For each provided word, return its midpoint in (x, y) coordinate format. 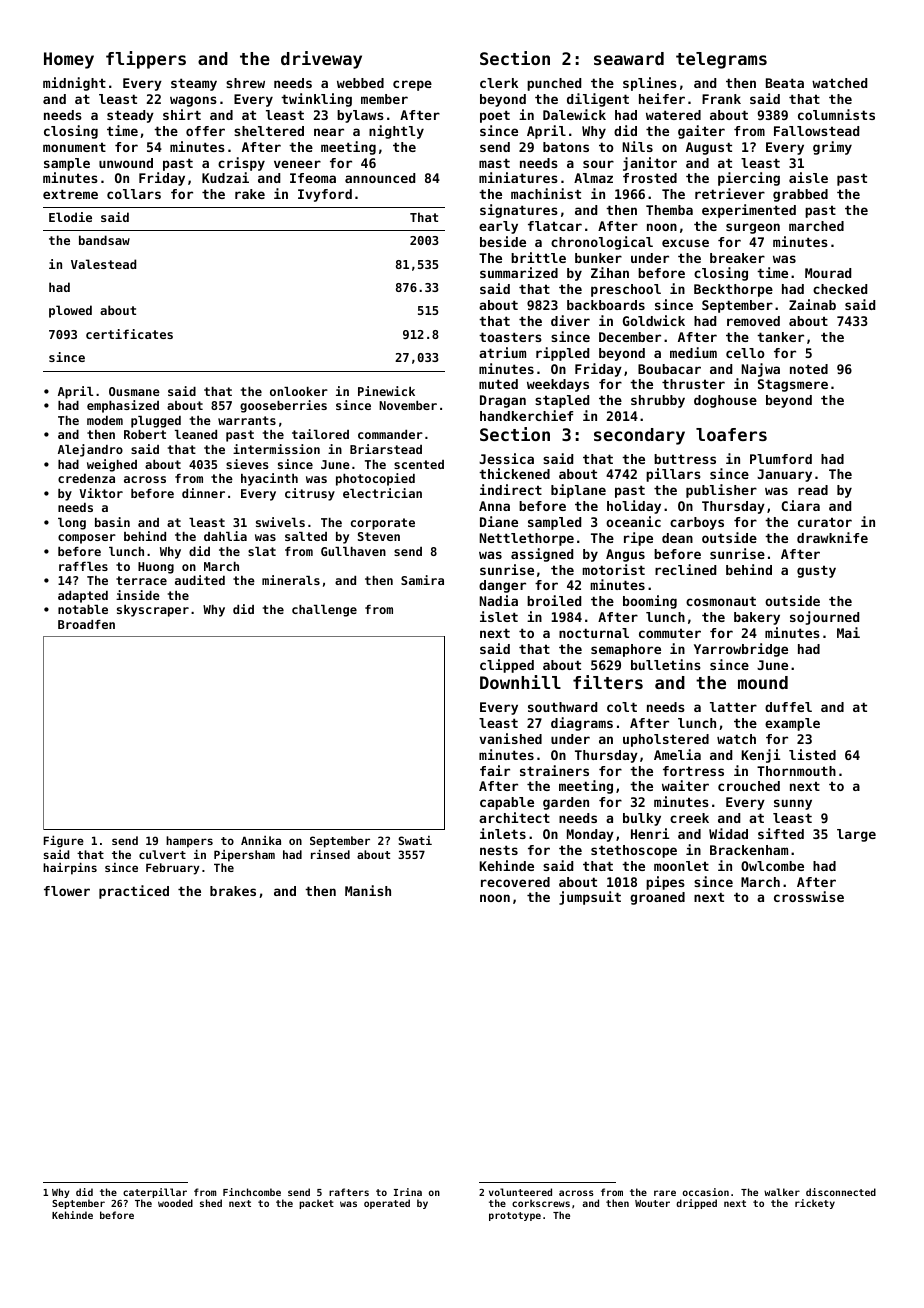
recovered (515, 882)
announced (380, 178)
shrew (245, 83)
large (856, 835)
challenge (324, 611)
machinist (546, 193)
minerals (291, 580)
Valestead (103, 264)
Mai (848, 632)
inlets (503, 833)
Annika (261, 840)
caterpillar (155, 1193)
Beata (785, 83)
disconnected (841, 1192)
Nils (638, 146)
